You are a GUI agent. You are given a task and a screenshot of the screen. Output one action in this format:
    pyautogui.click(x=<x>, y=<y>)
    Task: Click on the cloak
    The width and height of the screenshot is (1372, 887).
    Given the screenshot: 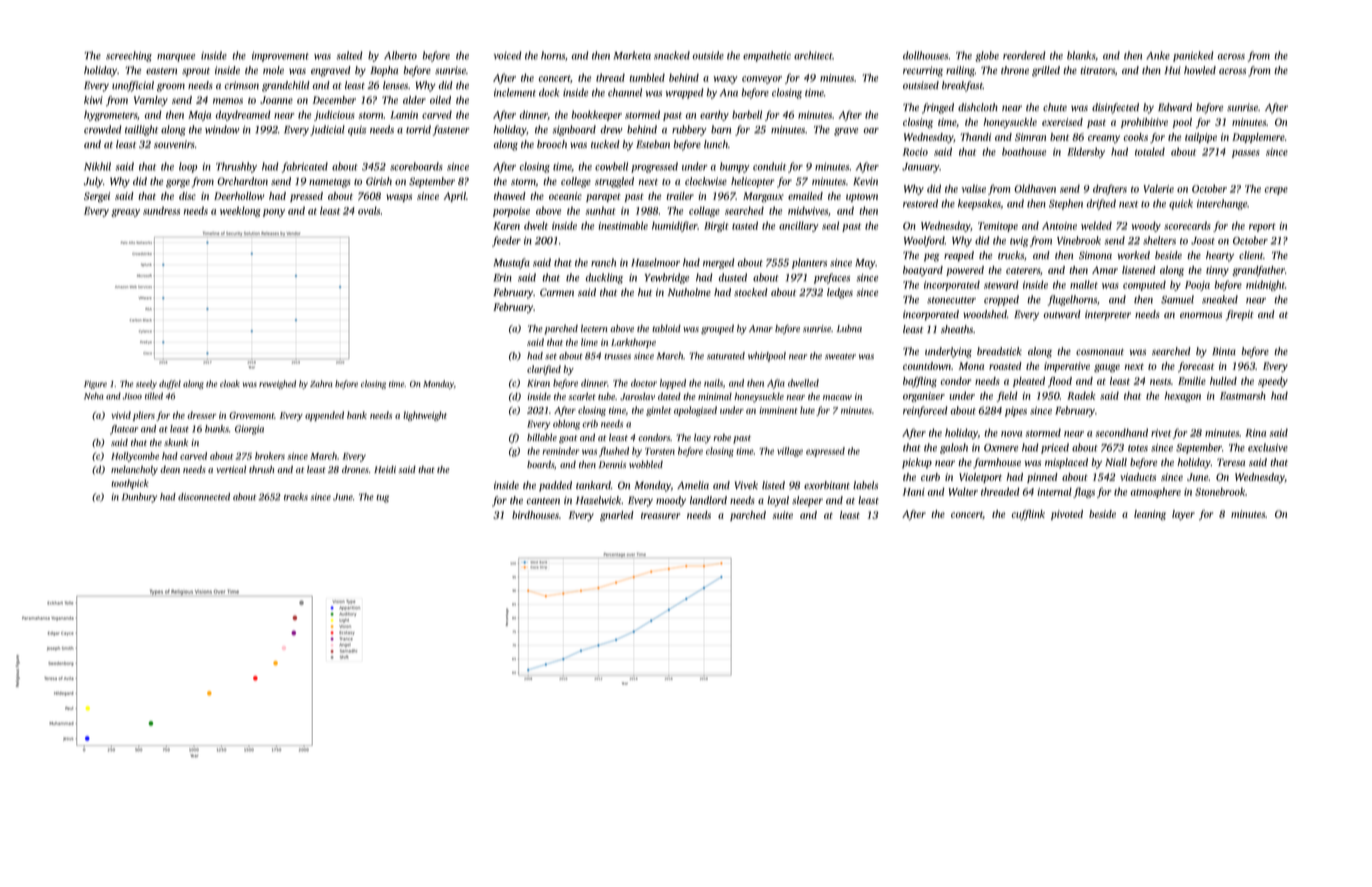 What is the action you would take?
    pyautogui.click(x=230, y=383)
